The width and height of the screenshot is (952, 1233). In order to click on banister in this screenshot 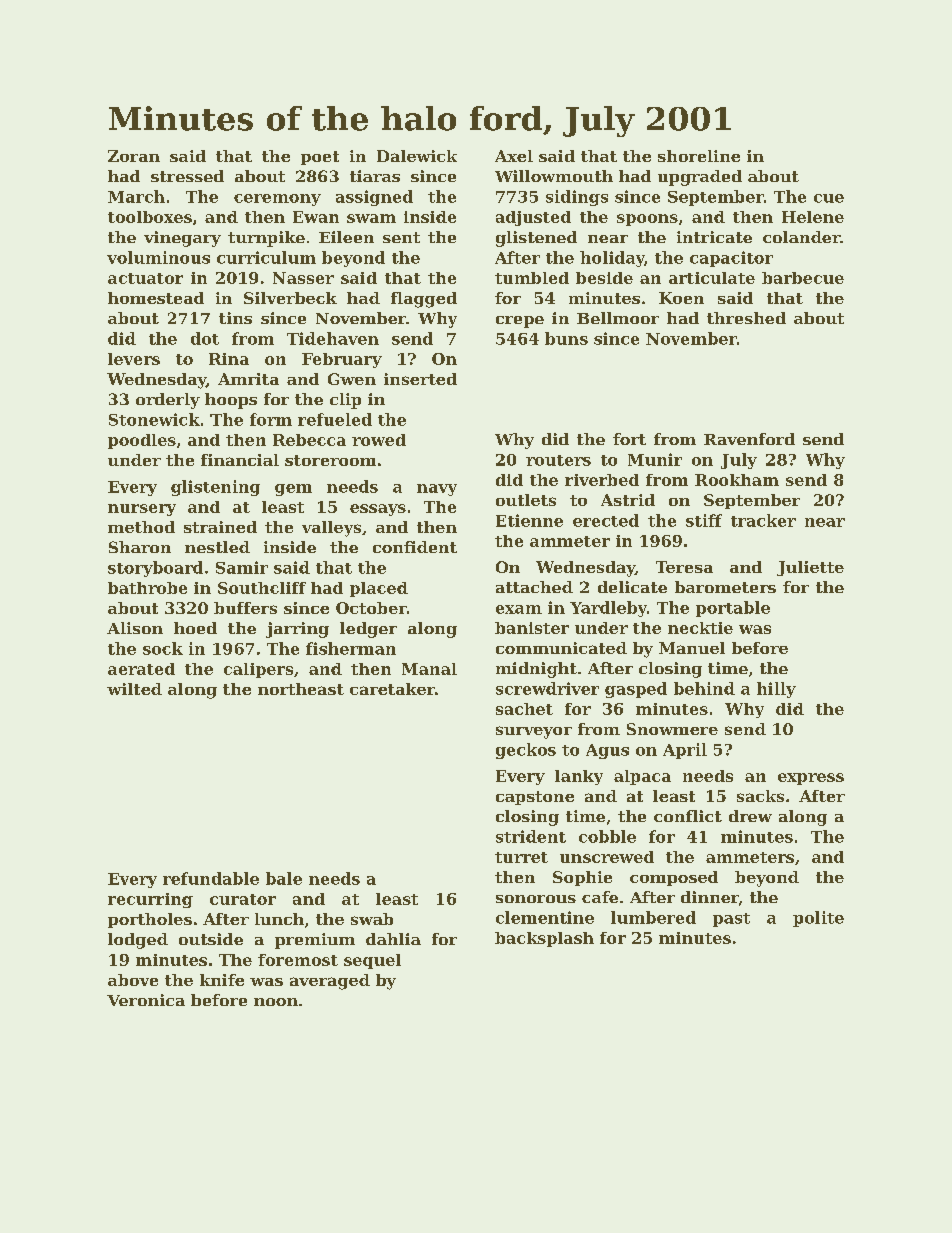, I will do `click(532, 628)`.
